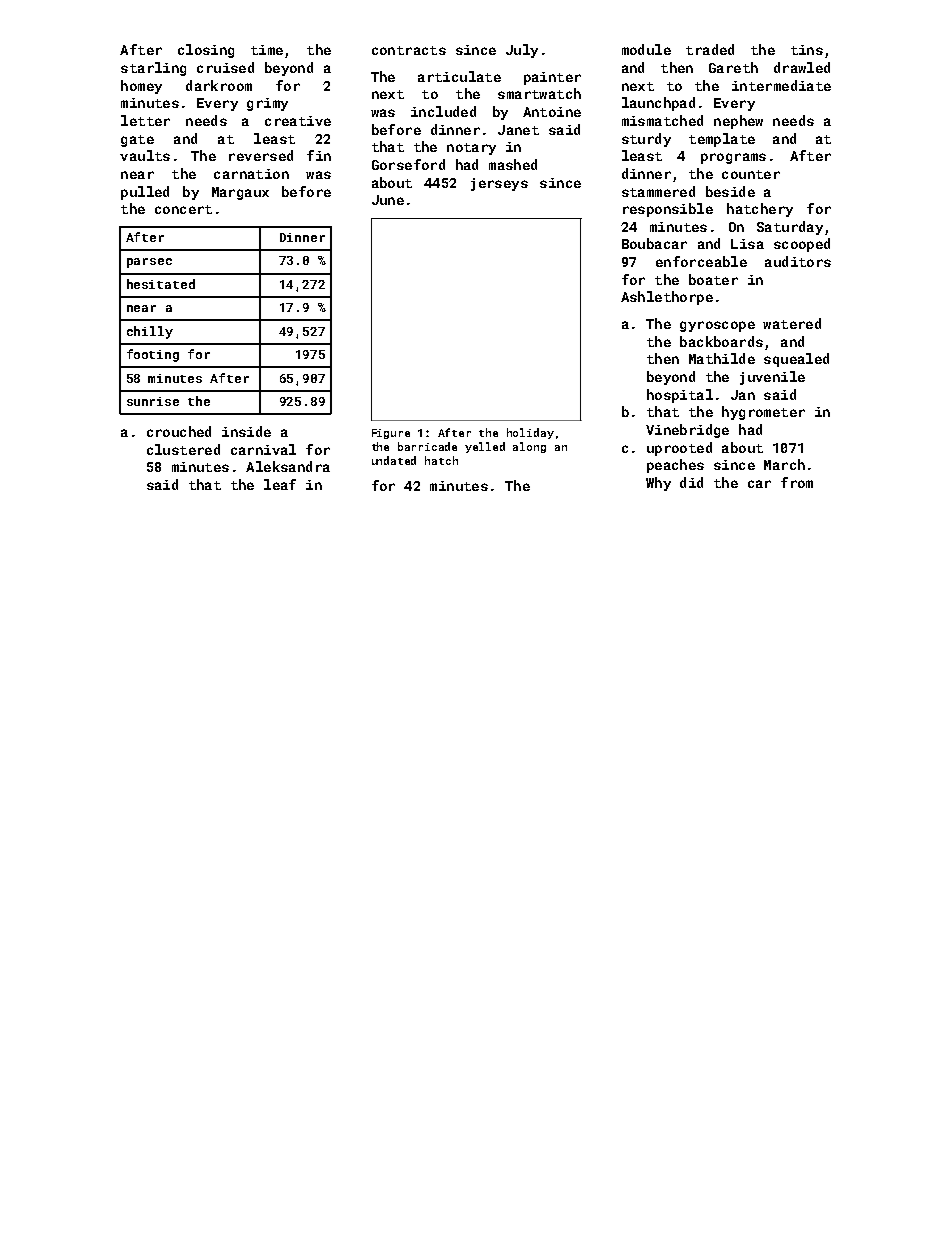 The image size is (952, 1233). I want to click on hesitated, so click(161, 284).
